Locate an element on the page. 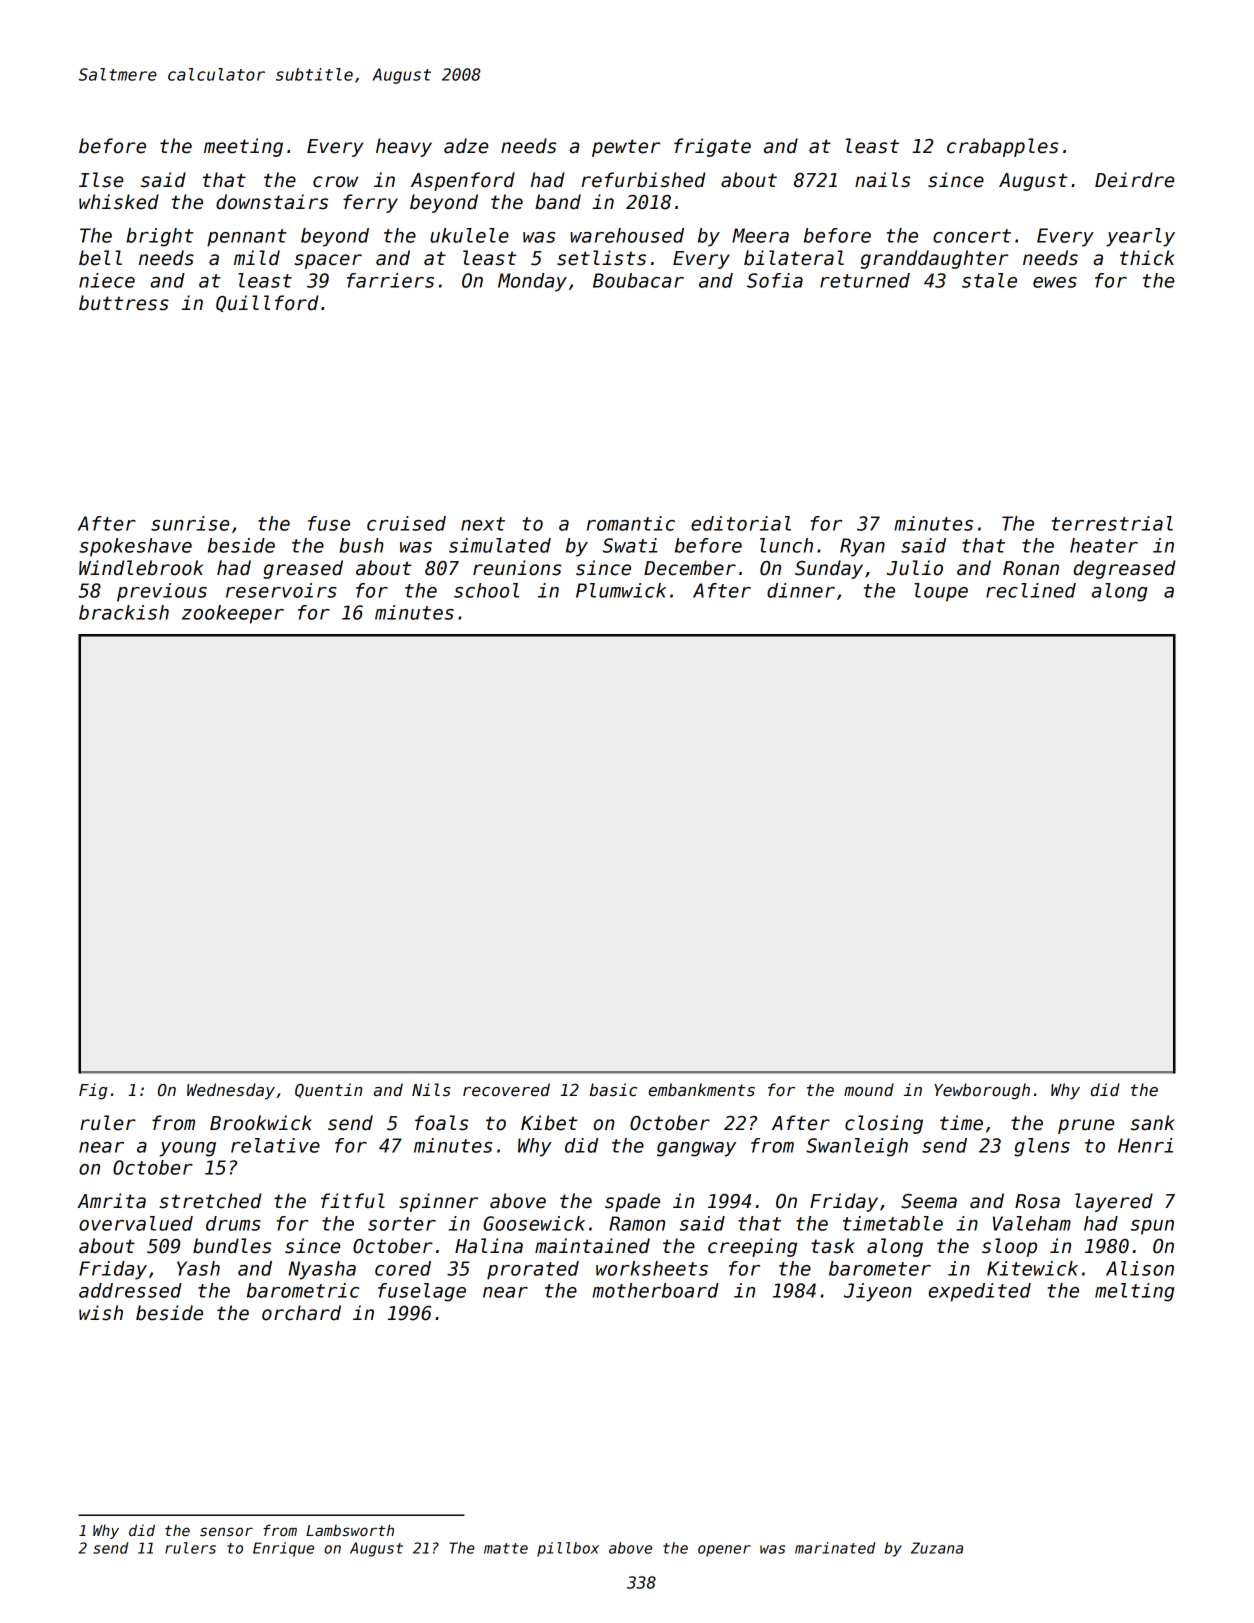 Image resolution: width=1254 pixels, height=1623 pixels. pewter is located at coordinates (626, 148).
